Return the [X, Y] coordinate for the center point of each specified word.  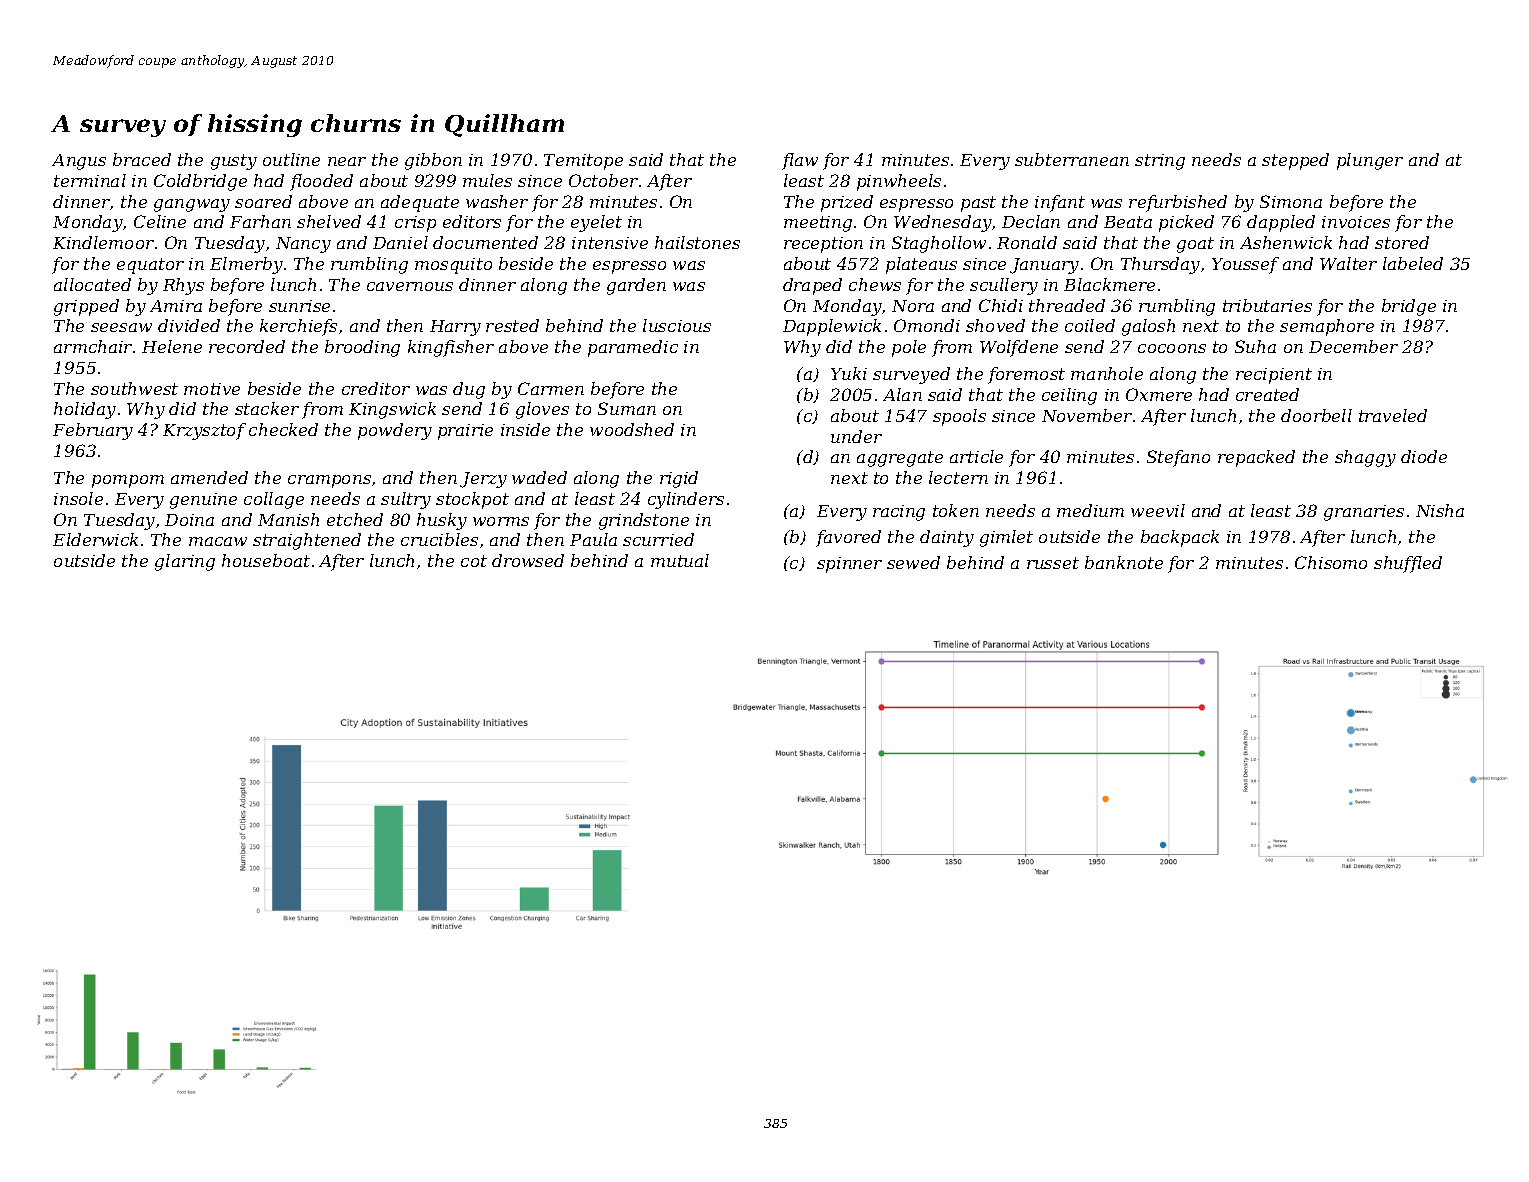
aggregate [900, 459]
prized [847, 203]
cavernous [410, 286]
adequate [420, 203]
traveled [1393, 415]
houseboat [266, 560]
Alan [902, 394]
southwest [134, 388]
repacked [1256, 458]
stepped [1295, 161]
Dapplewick [832, 327]
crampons [329, 481]
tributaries [1267, 305]
